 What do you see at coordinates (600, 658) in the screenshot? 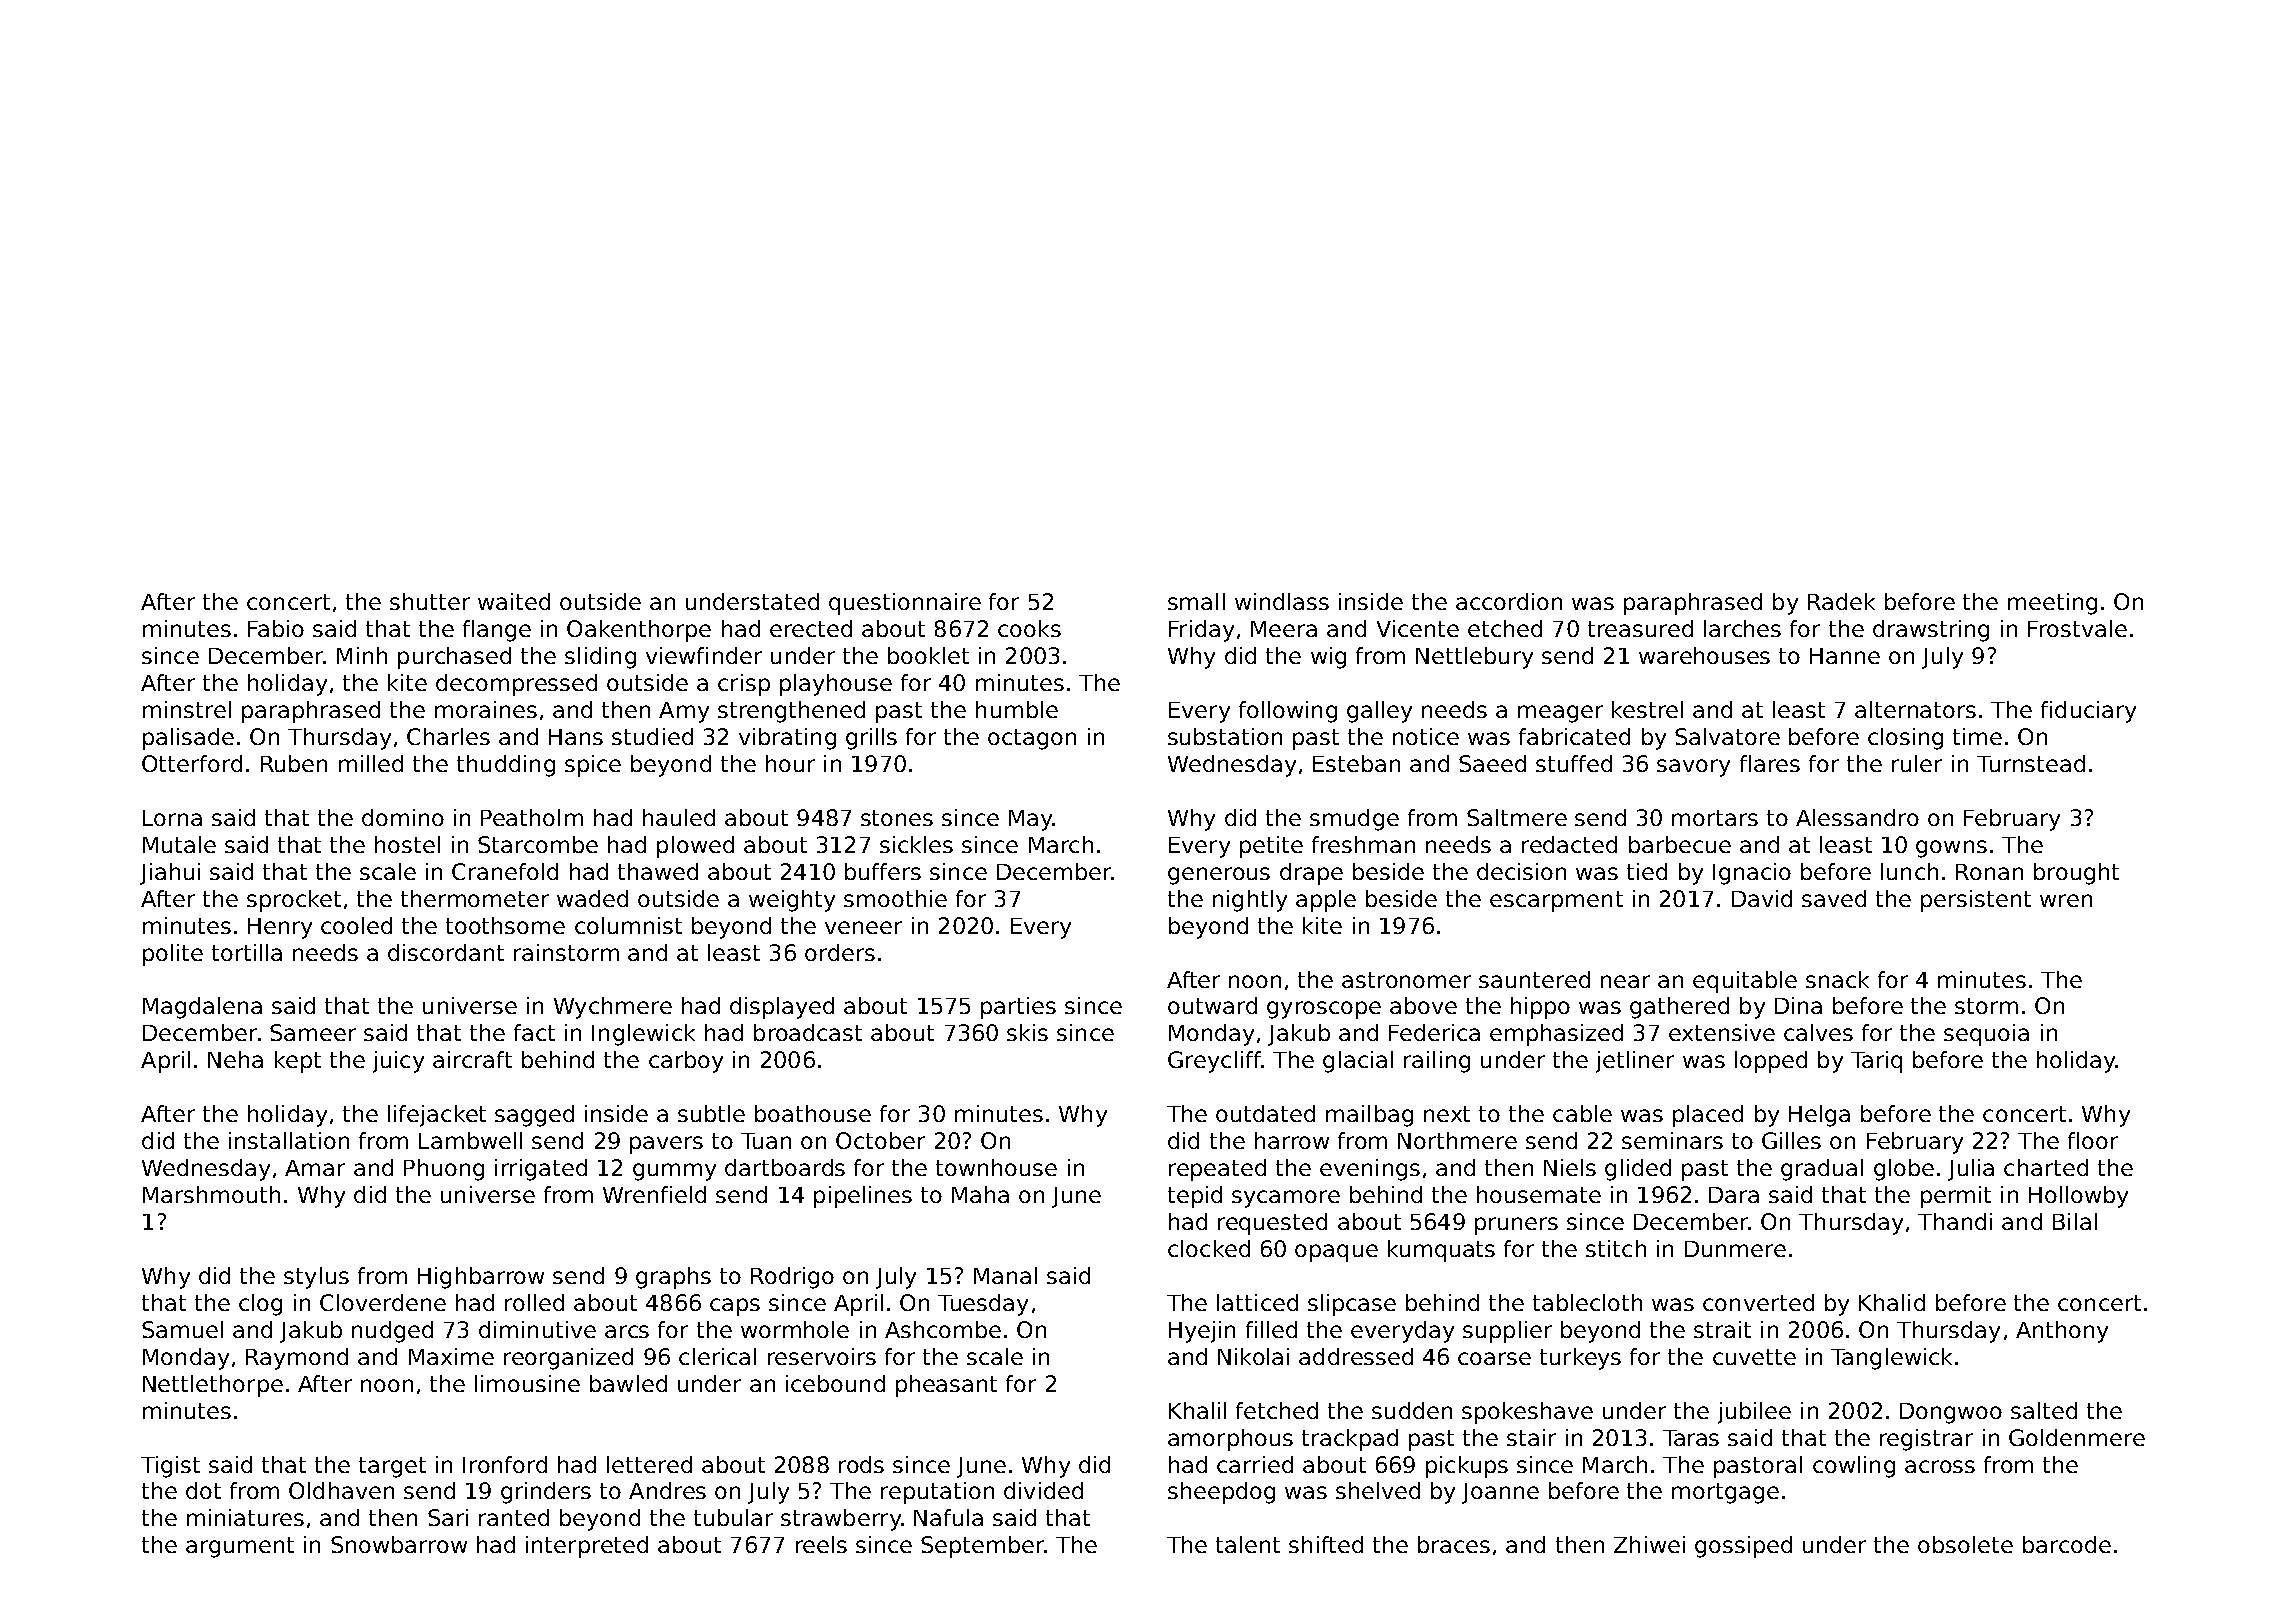
I see `sliding` at bounding box center [600, 658].
